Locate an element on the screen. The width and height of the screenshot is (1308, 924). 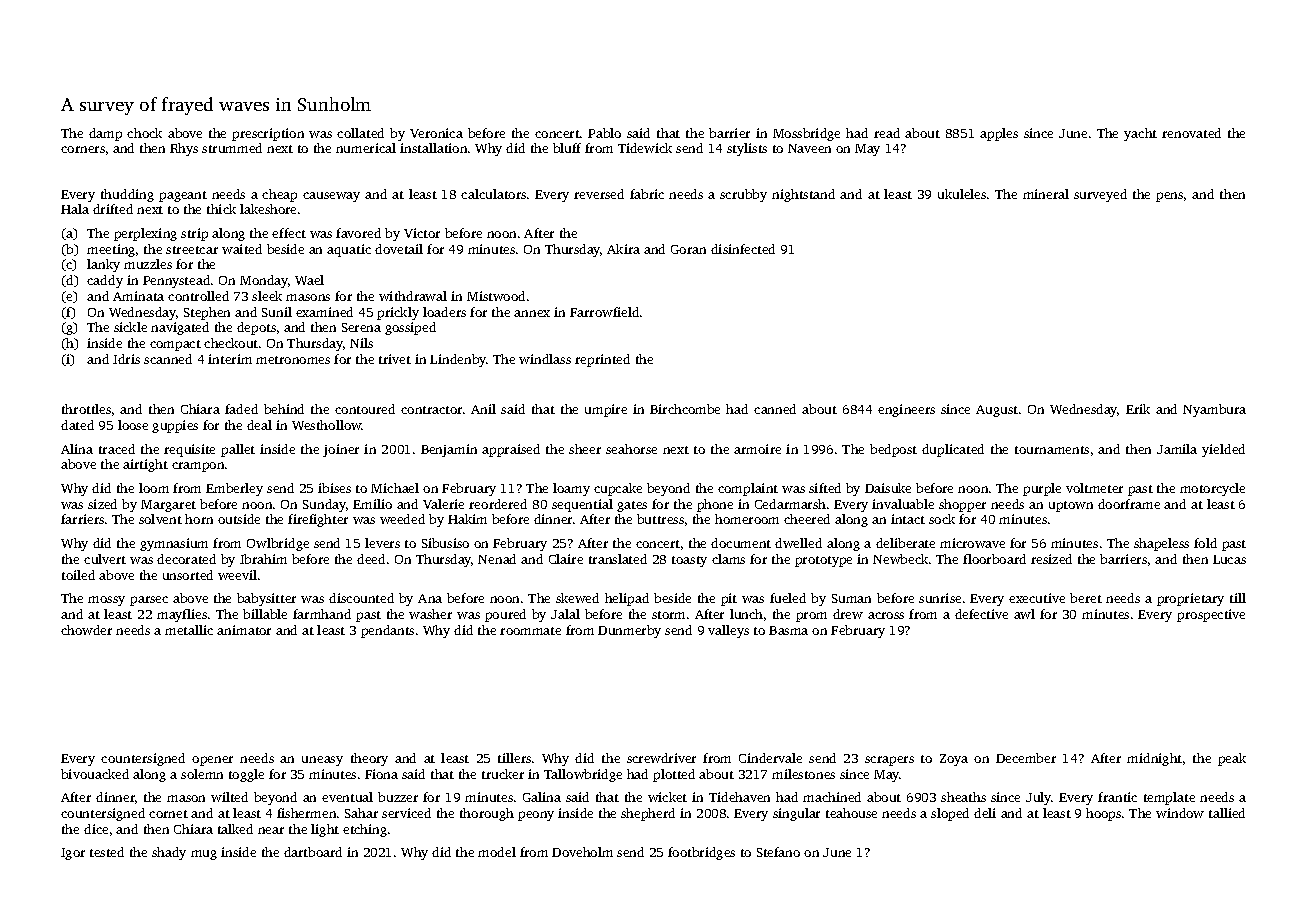
Lucas is located at coordinates (1229, 559).
